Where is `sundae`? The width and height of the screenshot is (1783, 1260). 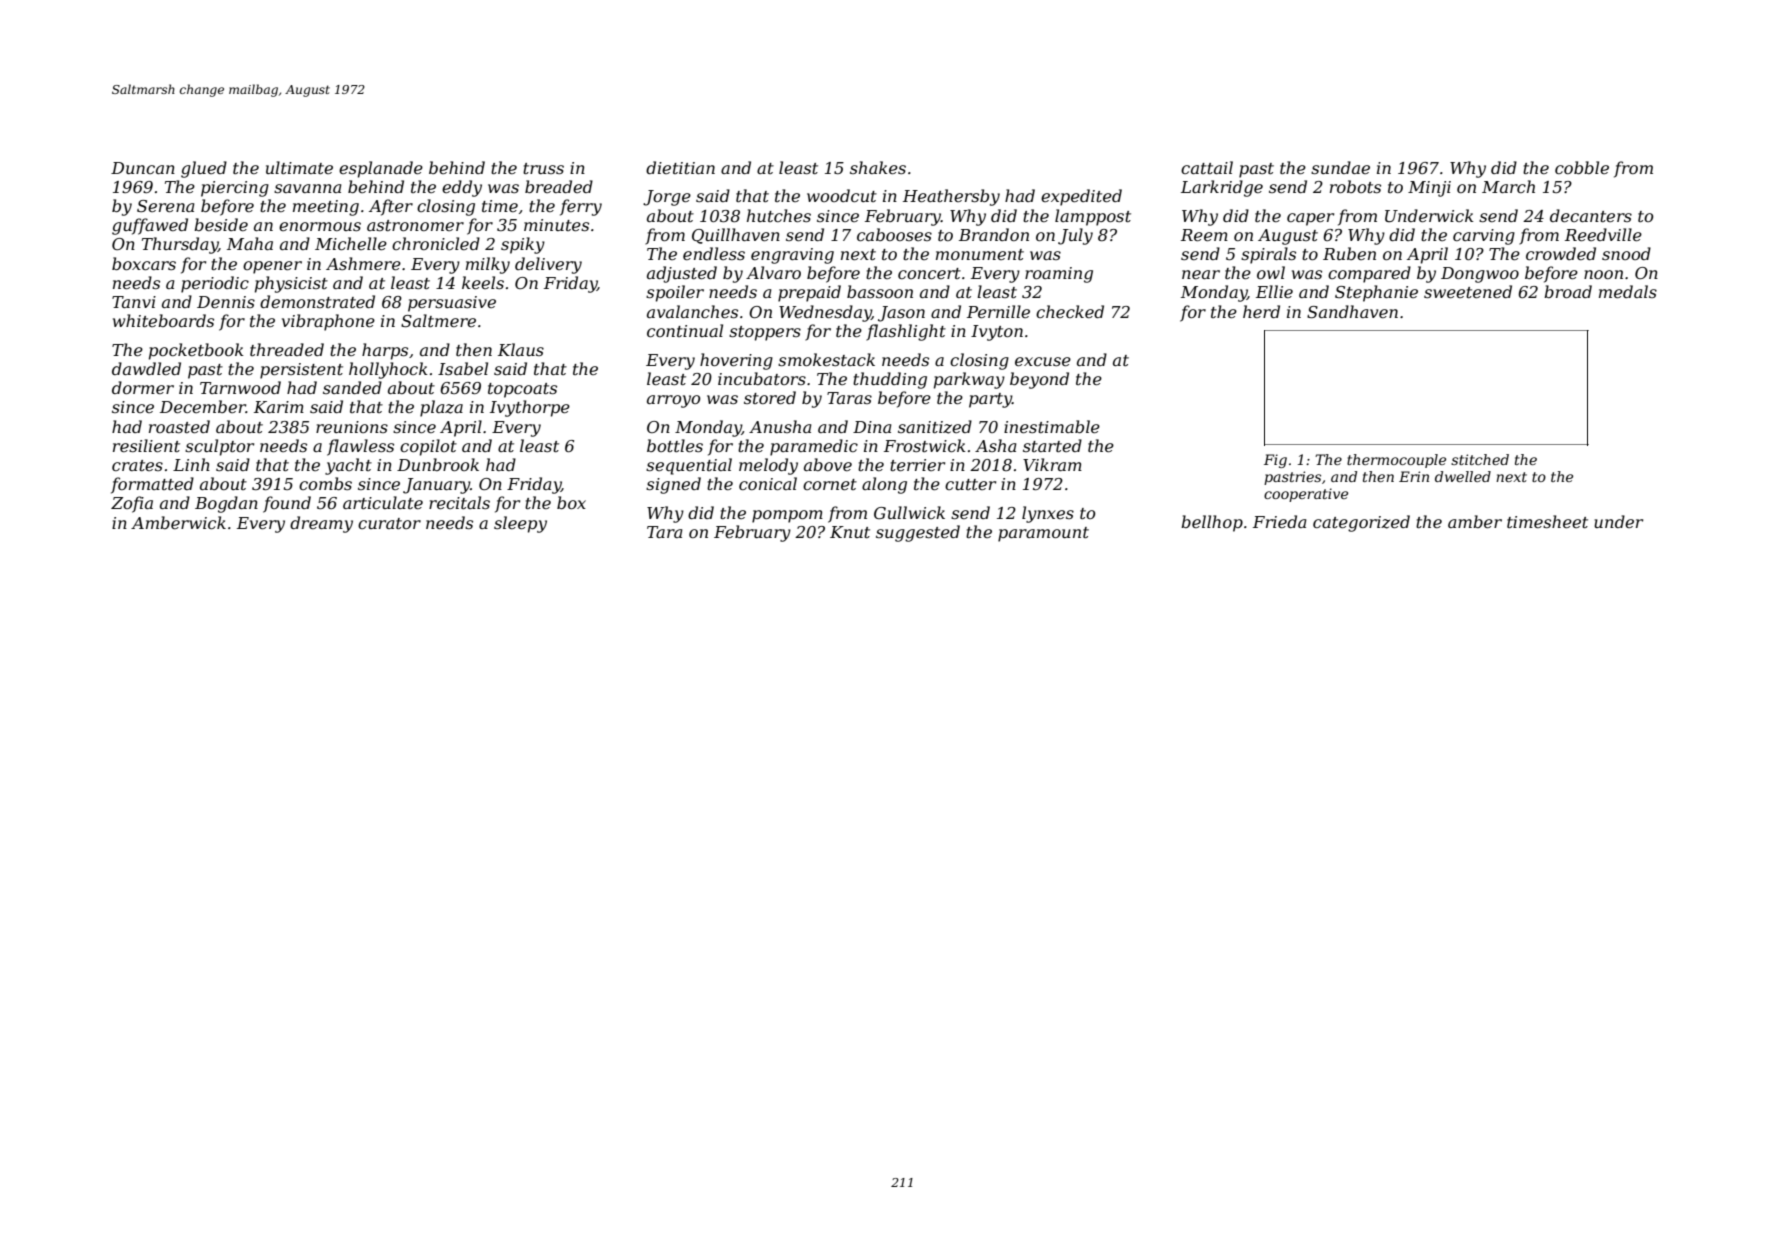
sundae is located at coordinates (1340, 167).
